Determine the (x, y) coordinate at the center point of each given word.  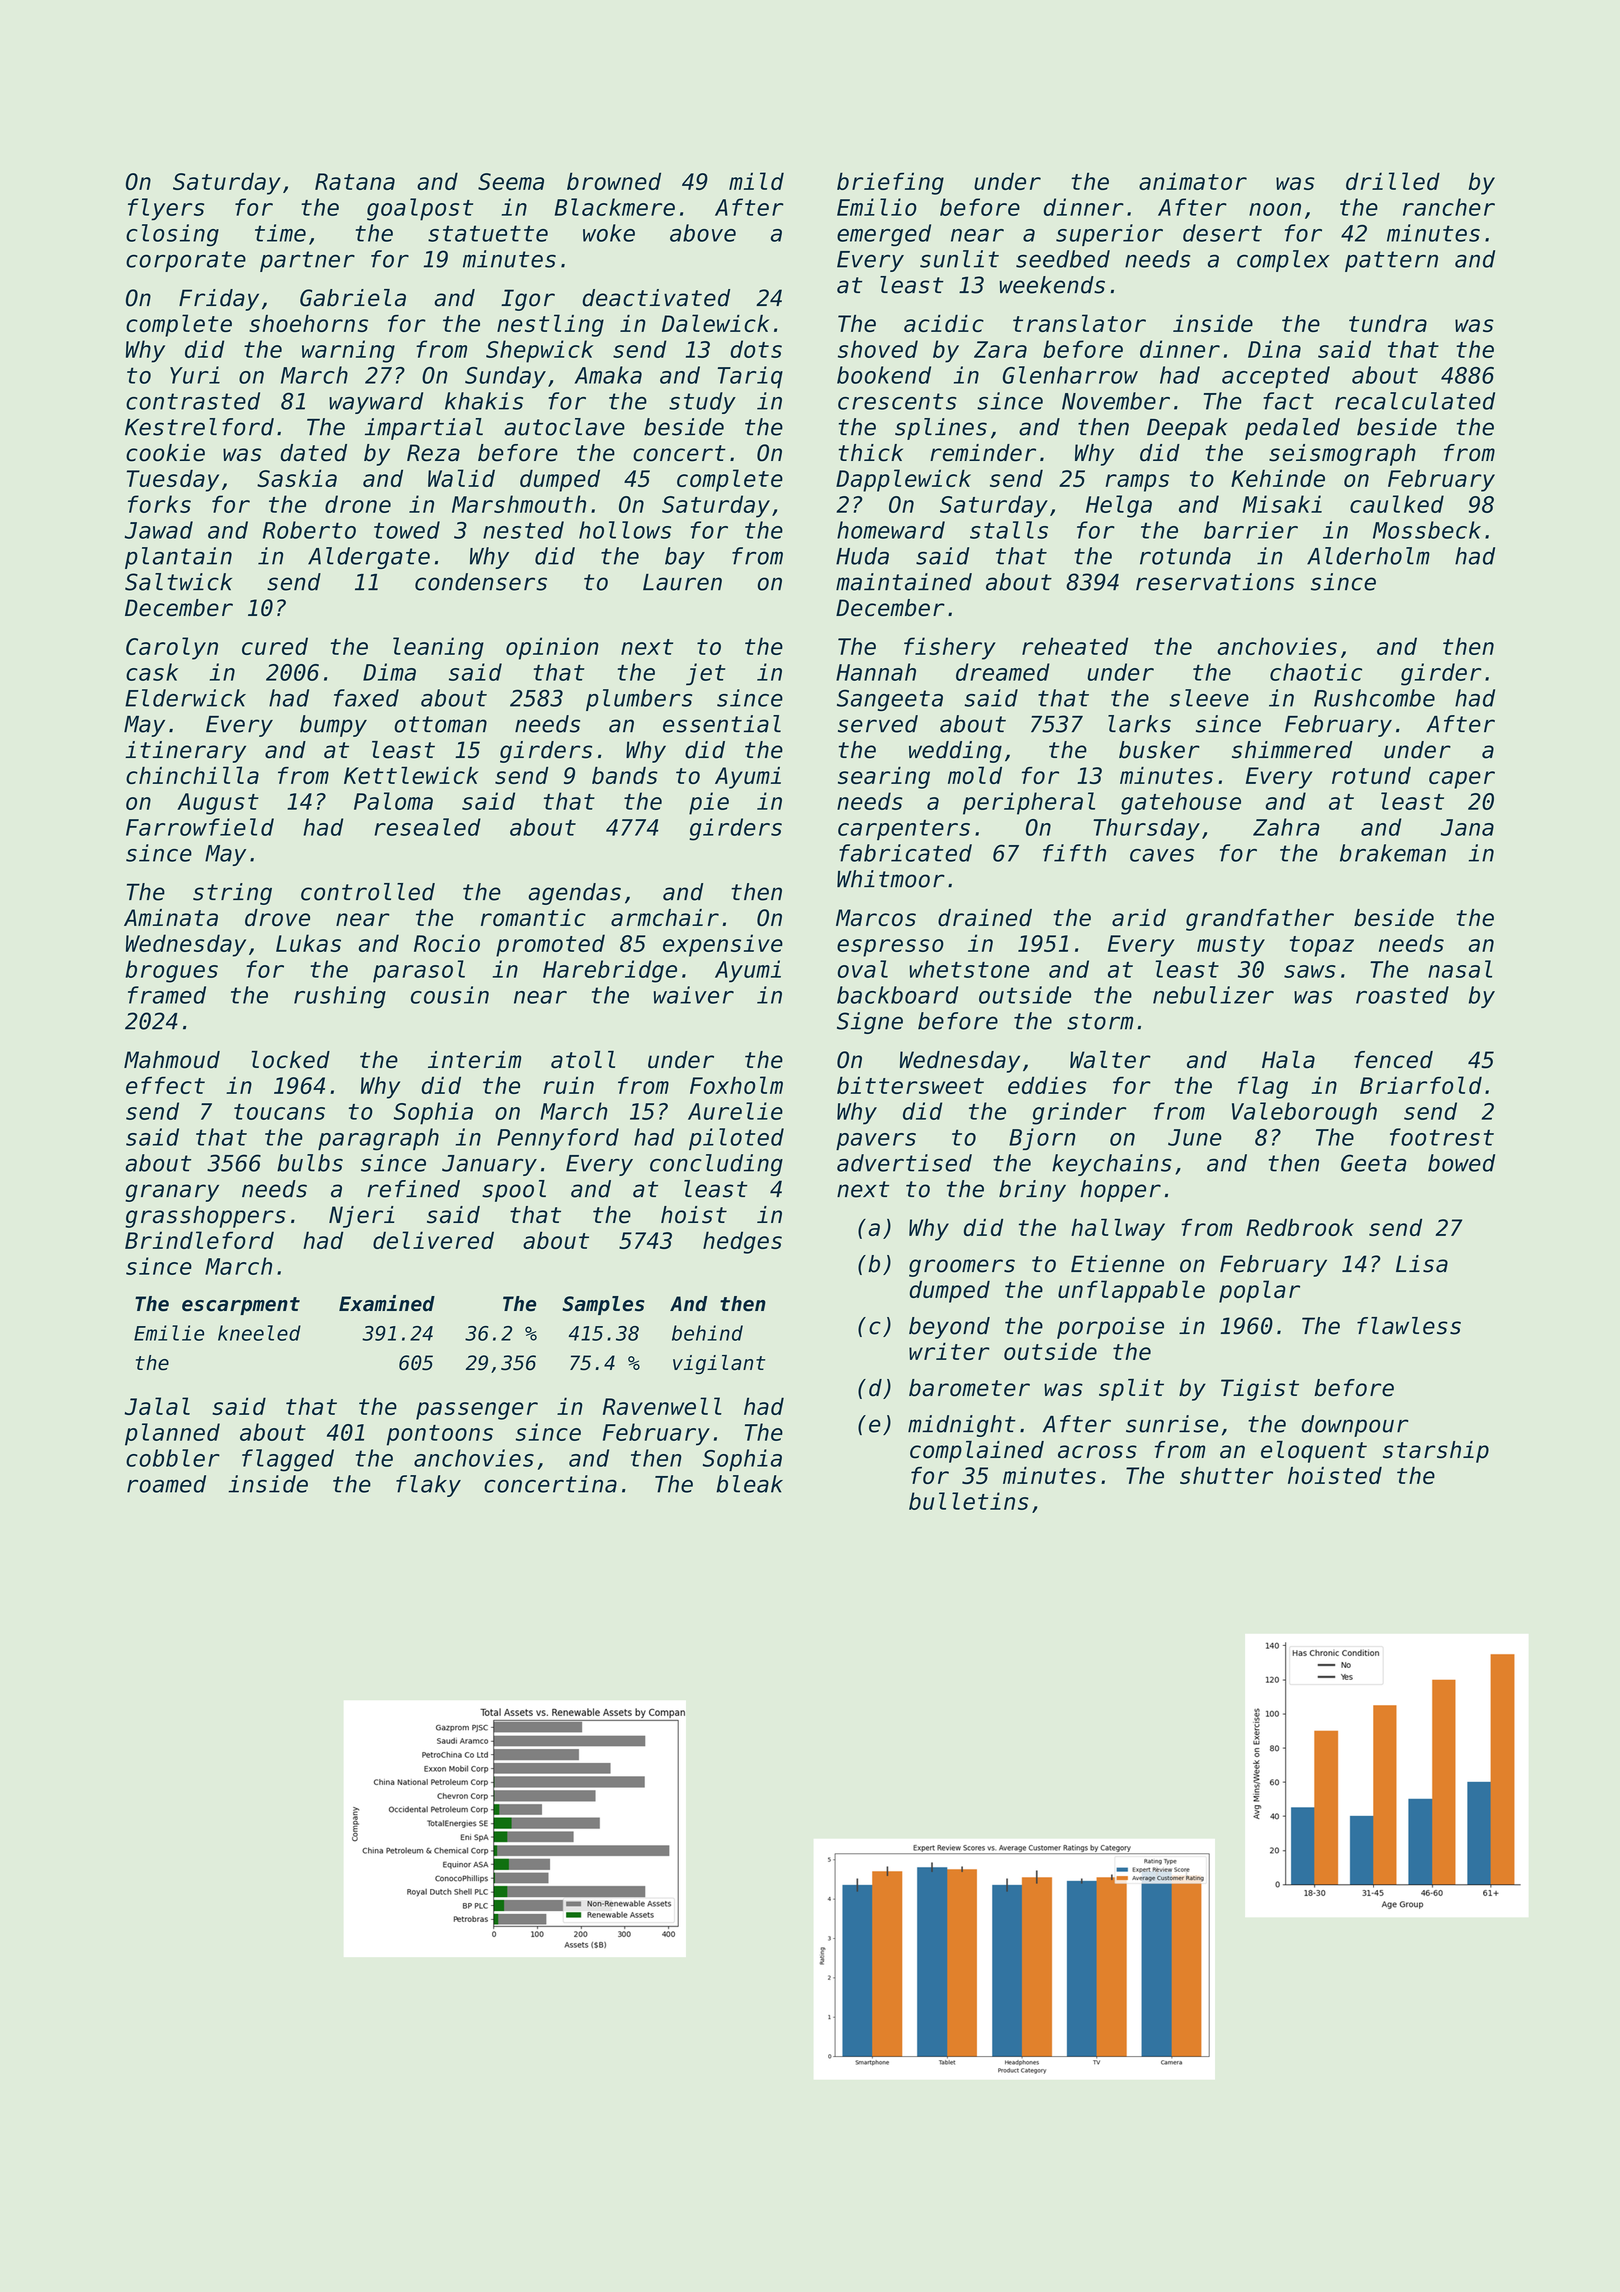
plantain (178, 558)
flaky (428, 1486)
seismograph (1342, 455)
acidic (944, 323)
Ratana (355, 181)
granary (172, 1193)
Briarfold (1421, 1085)
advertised (904, 1163)
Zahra (1286, 827)
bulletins (969, 1501)
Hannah (876, 672)
